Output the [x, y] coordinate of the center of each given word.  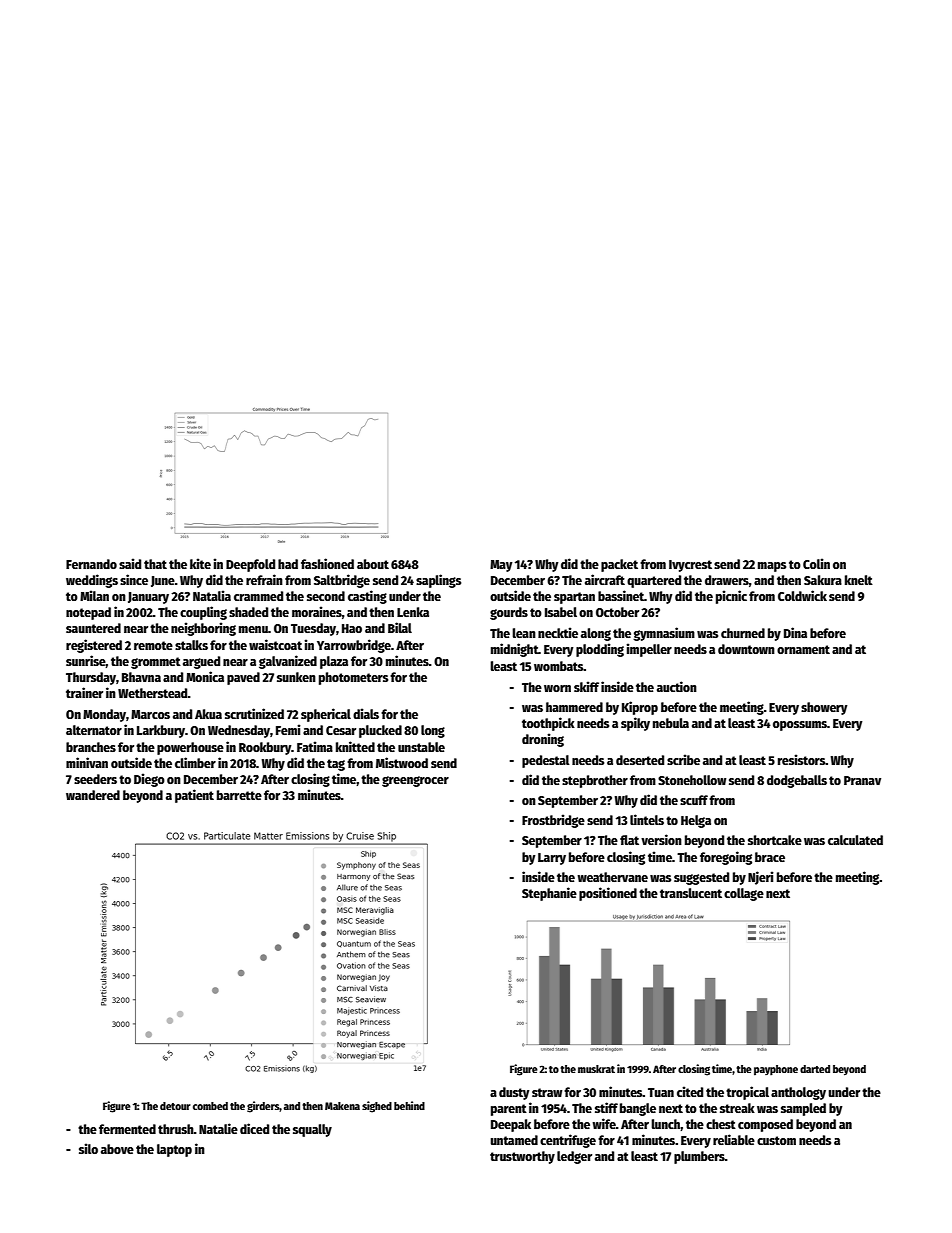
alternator [94, 730]
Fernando [91, 564]
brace [770, 857]
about [373, 564]
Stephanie [549, 894]
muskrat [596, 1069]
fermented [127, 1129]
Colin [816, 563]
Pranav [862, 780]
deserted [640, 760]
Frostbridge [553, 821]
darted [815, 1069]
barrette [239, 795]
